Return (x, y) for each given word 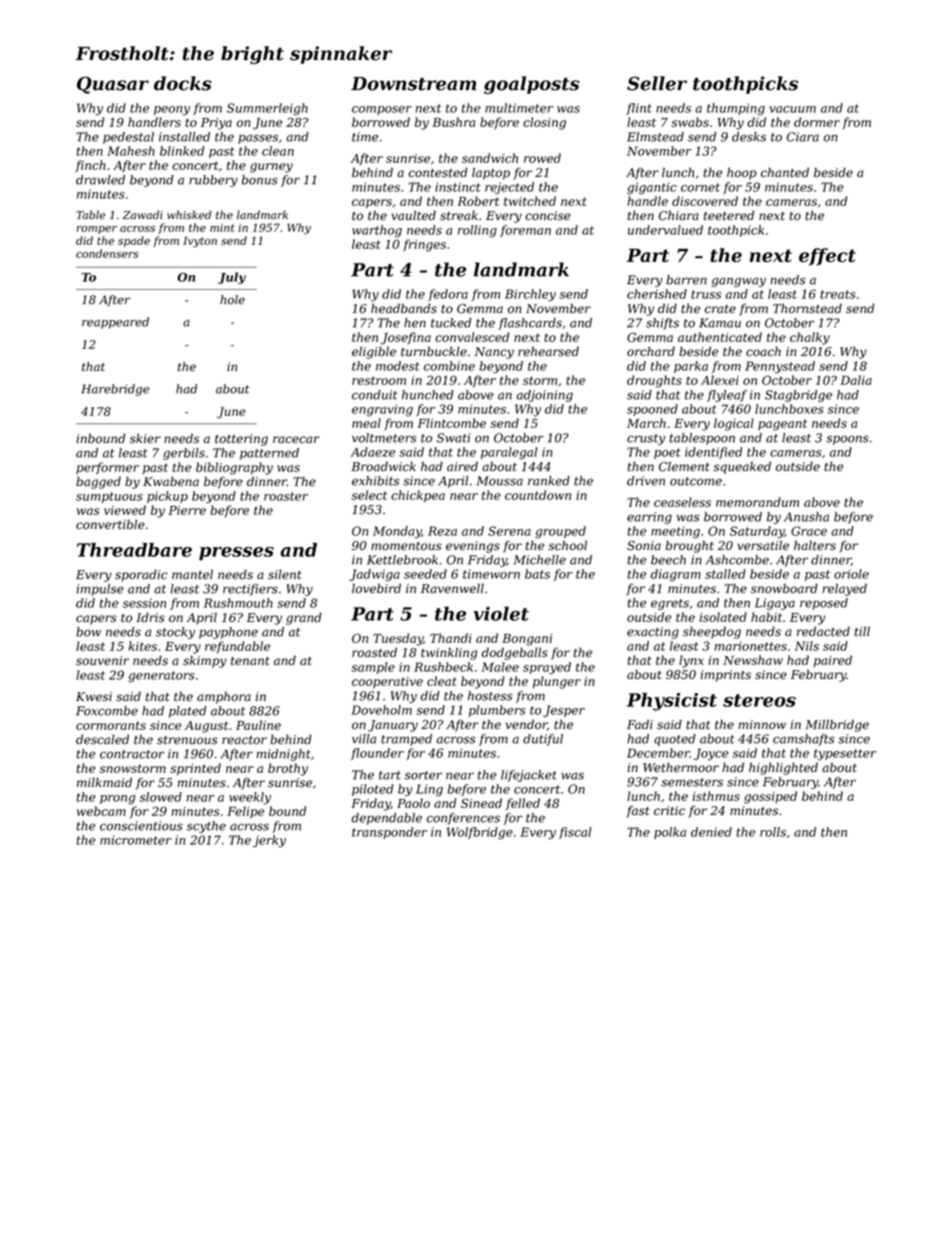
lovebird (376, 588)
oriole (851, 574)
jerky (269, 841)
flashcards (530, 324)
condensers (107, 253)
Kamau (720, 323)
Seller (657, 83)
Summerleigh (267, 109)
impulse (100, 590)
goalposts (531, 85)
